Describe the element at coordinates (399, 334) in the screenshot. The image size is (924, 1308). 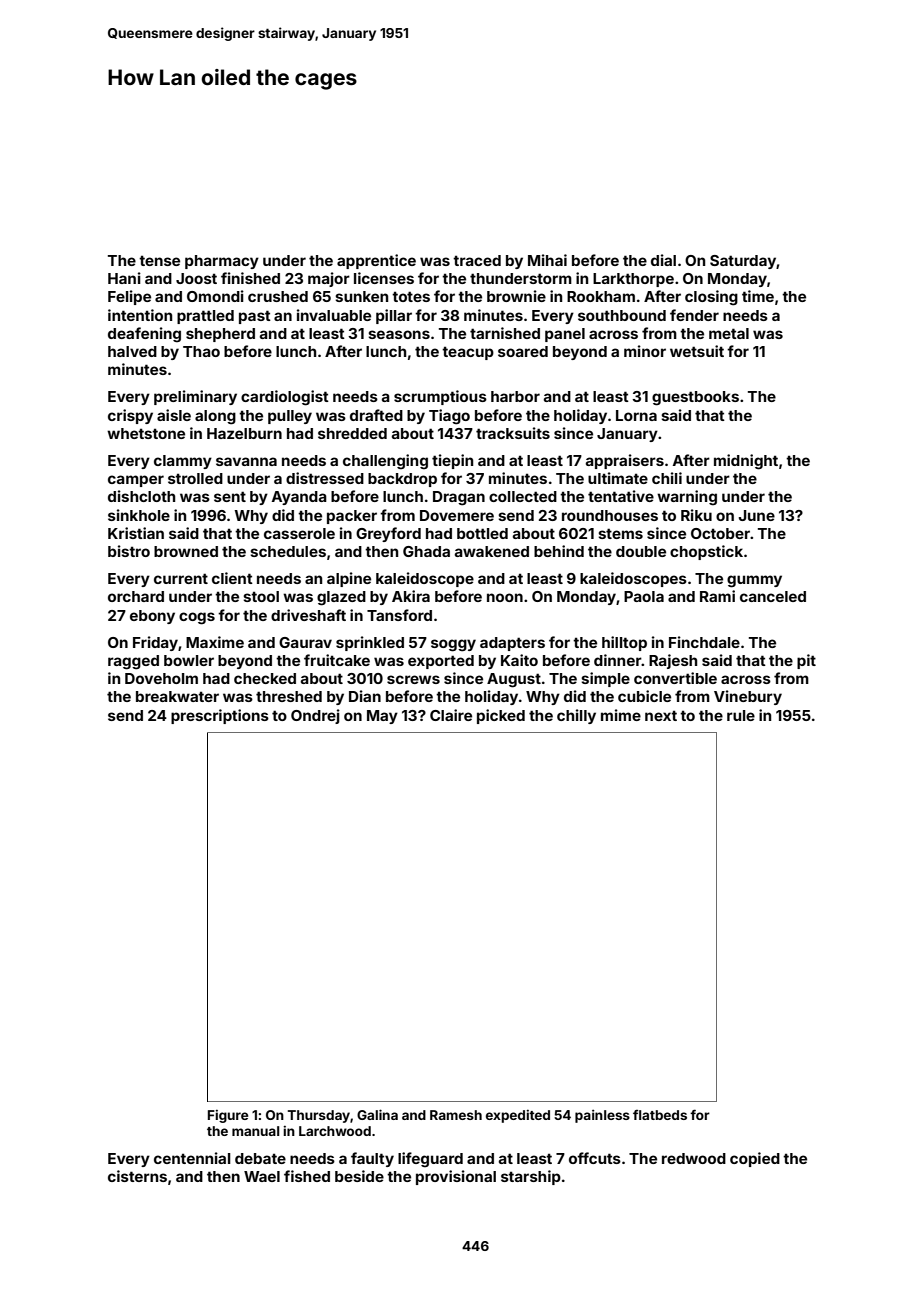
I see `seasons` at that location.
